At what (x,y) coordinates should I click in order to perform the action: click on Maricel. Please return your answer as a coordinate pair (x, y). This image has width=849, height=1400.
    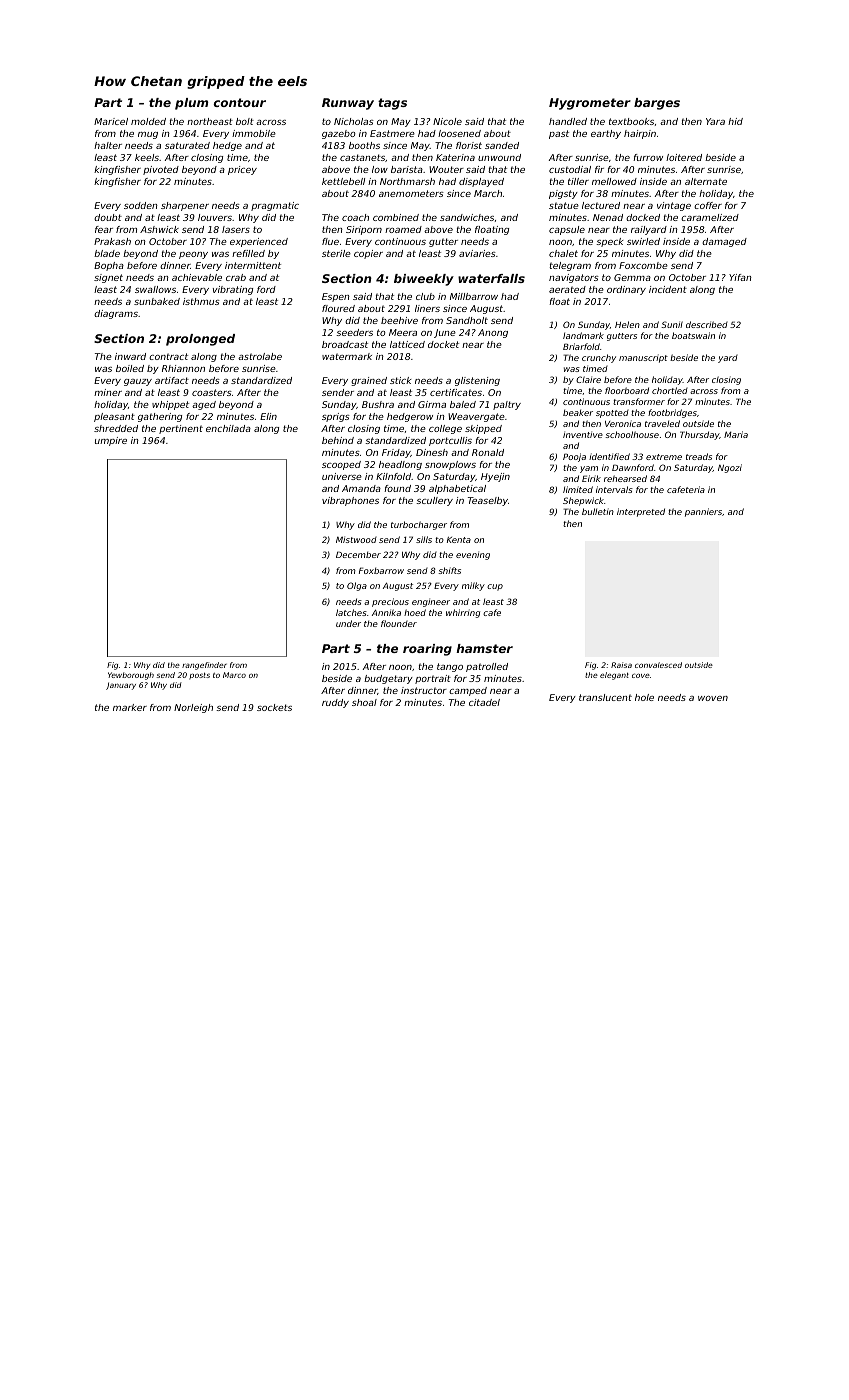
    Looking at the image, I should click on (111, 121).
